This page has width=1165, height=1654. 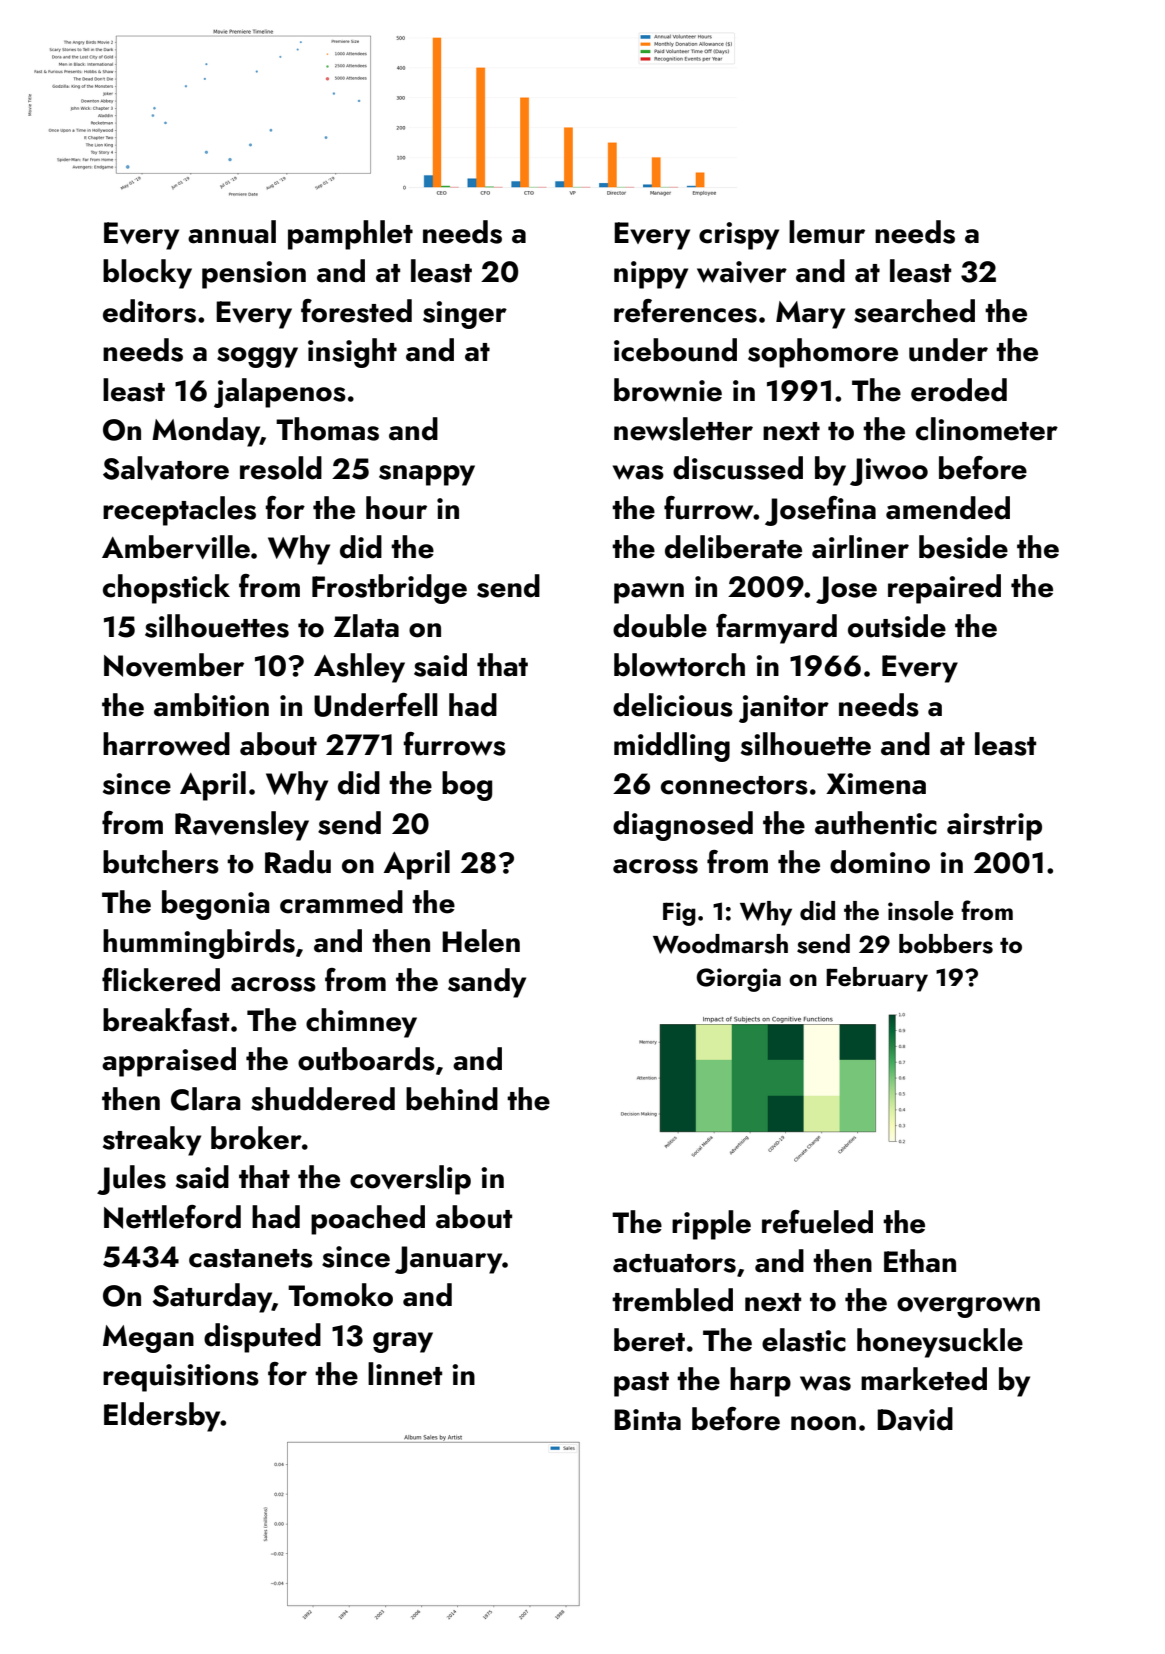 What do you see at coordinates (465, 315) in the page?
I see `singer` at bounding box center [465, 315].
